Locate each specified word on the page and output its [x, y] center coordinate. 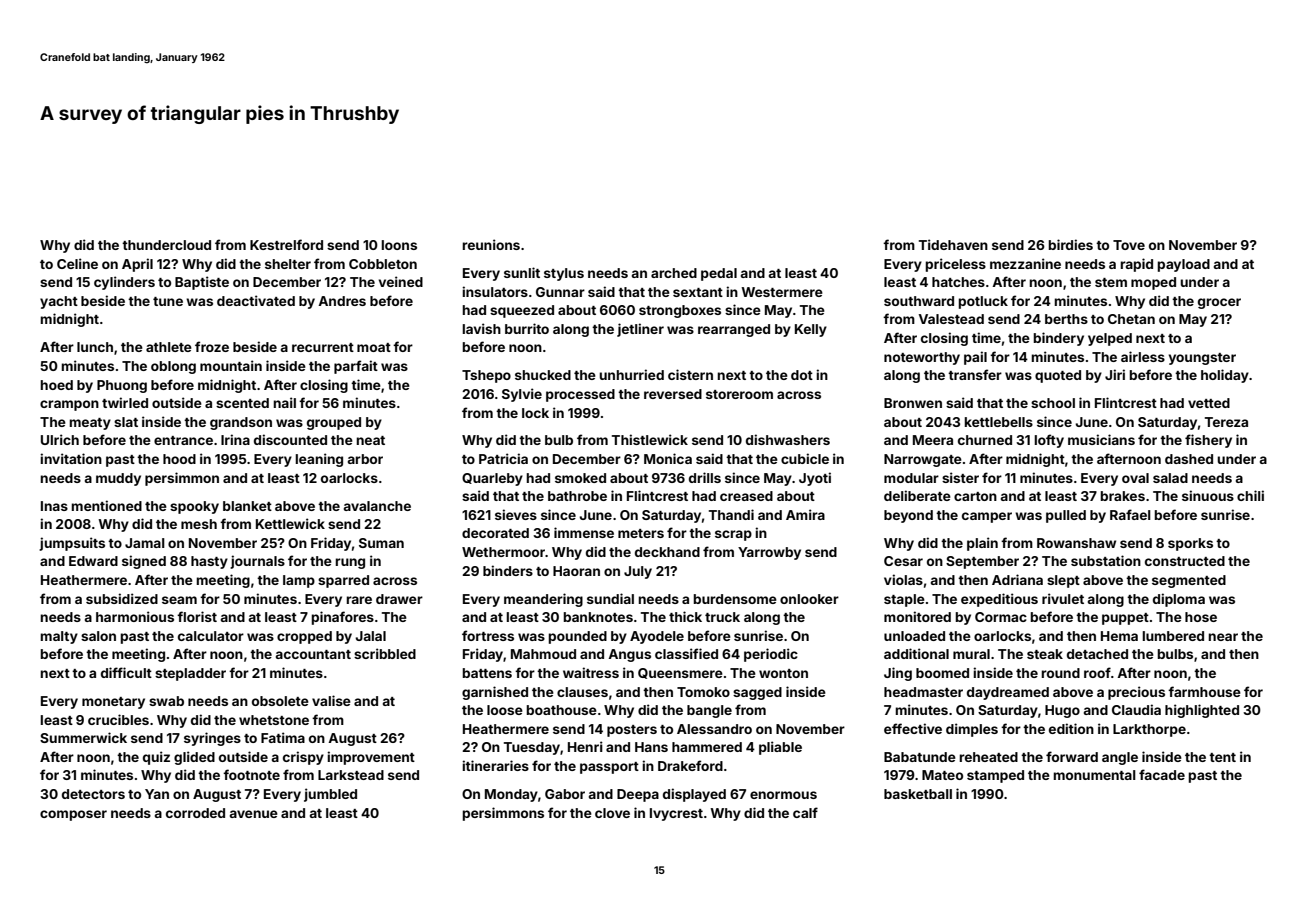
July [638, 572]
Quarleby [492, 479]
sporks [1190, 544]
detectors [93, 794]
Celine [77, 263]
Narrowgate [923, 460]
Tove [1129, 245]
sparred [343, 581]
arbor [365, 459]
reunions [491, 244]
